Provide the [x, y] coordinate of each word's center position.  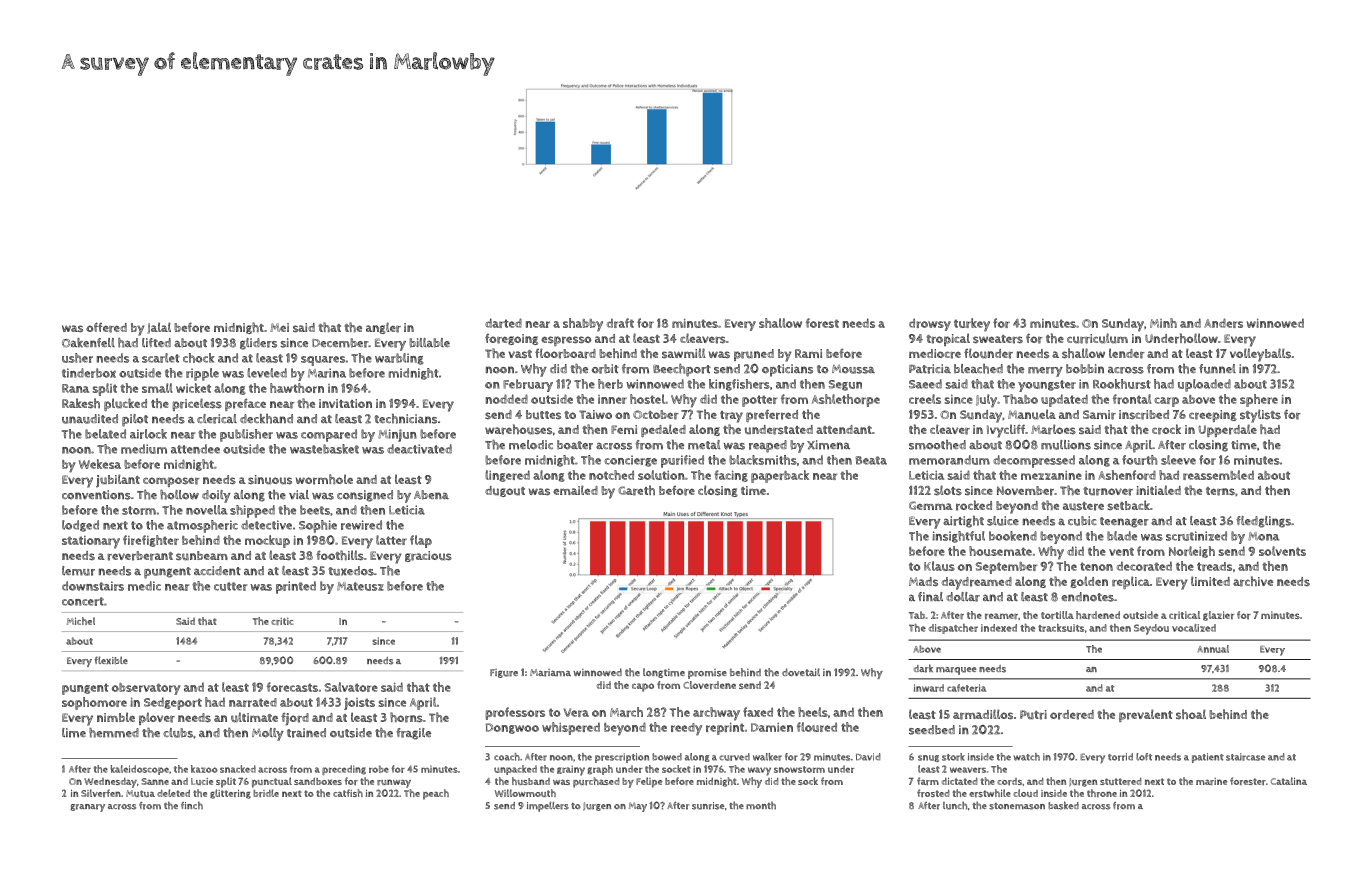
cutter [230, 586]
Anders [1223, 323]
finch [192, 805]
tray [731, 417]
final [930, 596]
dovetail [801, 672]
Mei [279, 327]
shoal [1191, 714]
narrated [253, 702]
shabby [583, 325]
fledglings [1263, 522]
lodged [80, 526]
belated [105, 434]
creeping [1213, 416]
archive [1253, 581]
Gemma [931, 505]
